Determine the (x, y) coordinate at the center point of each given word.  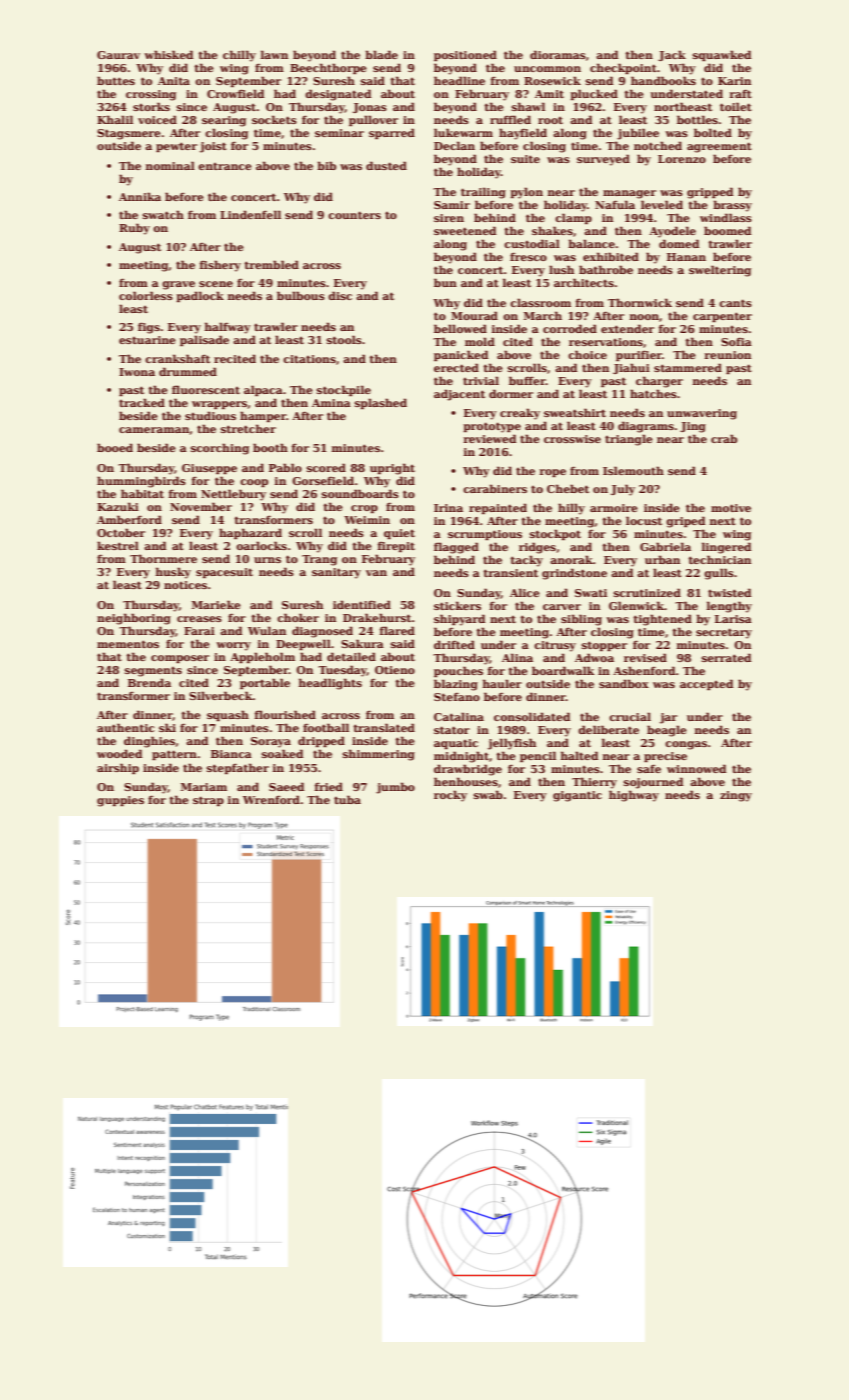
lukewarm (463, 132)
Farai (199, 631)
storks (151, 106)
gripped (710, 193)
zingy (736, 796)
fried (329, 786)
